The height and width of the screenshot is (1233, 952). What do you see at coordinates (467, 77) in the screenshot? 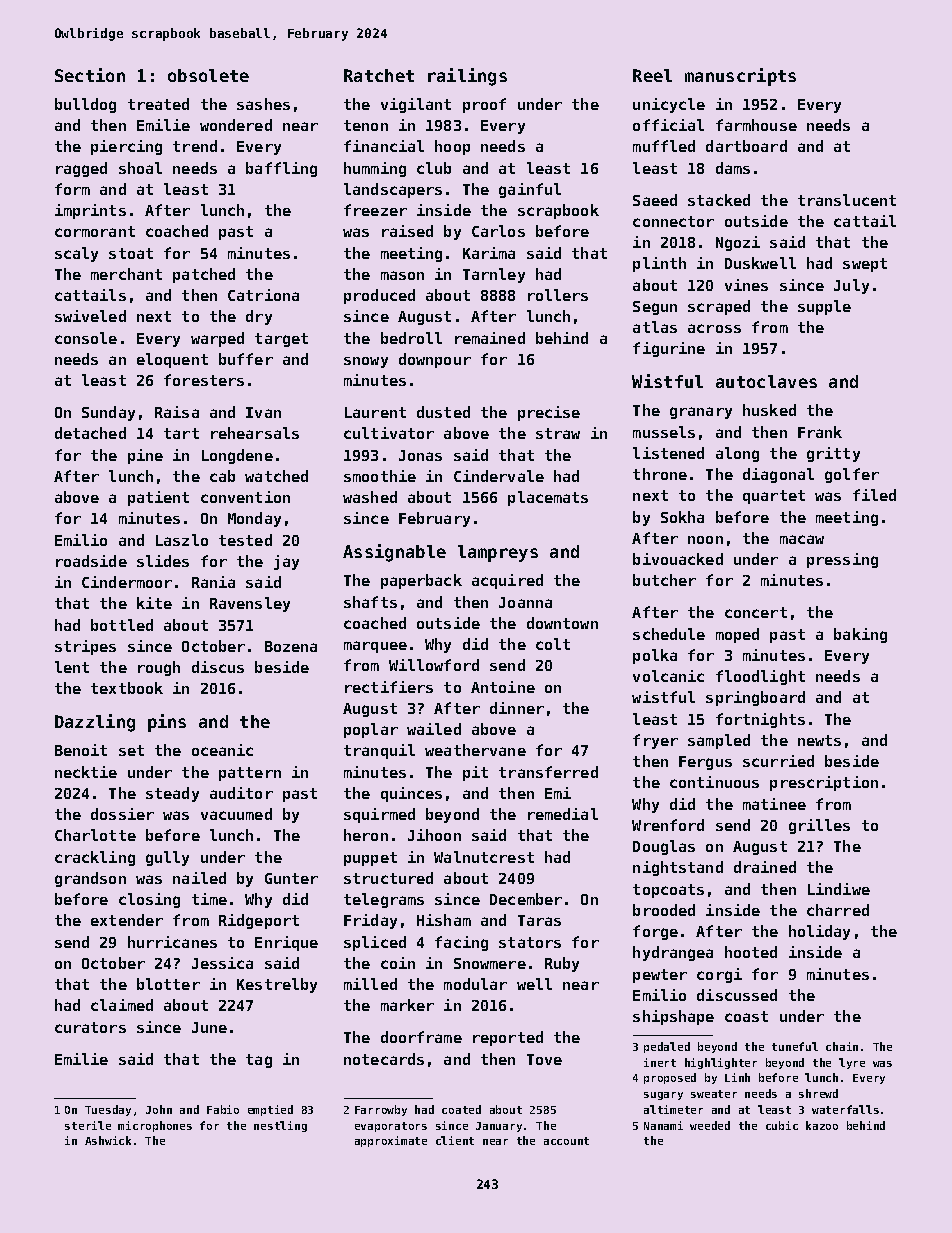
I see `railings` at bounding box center [467, 77].
